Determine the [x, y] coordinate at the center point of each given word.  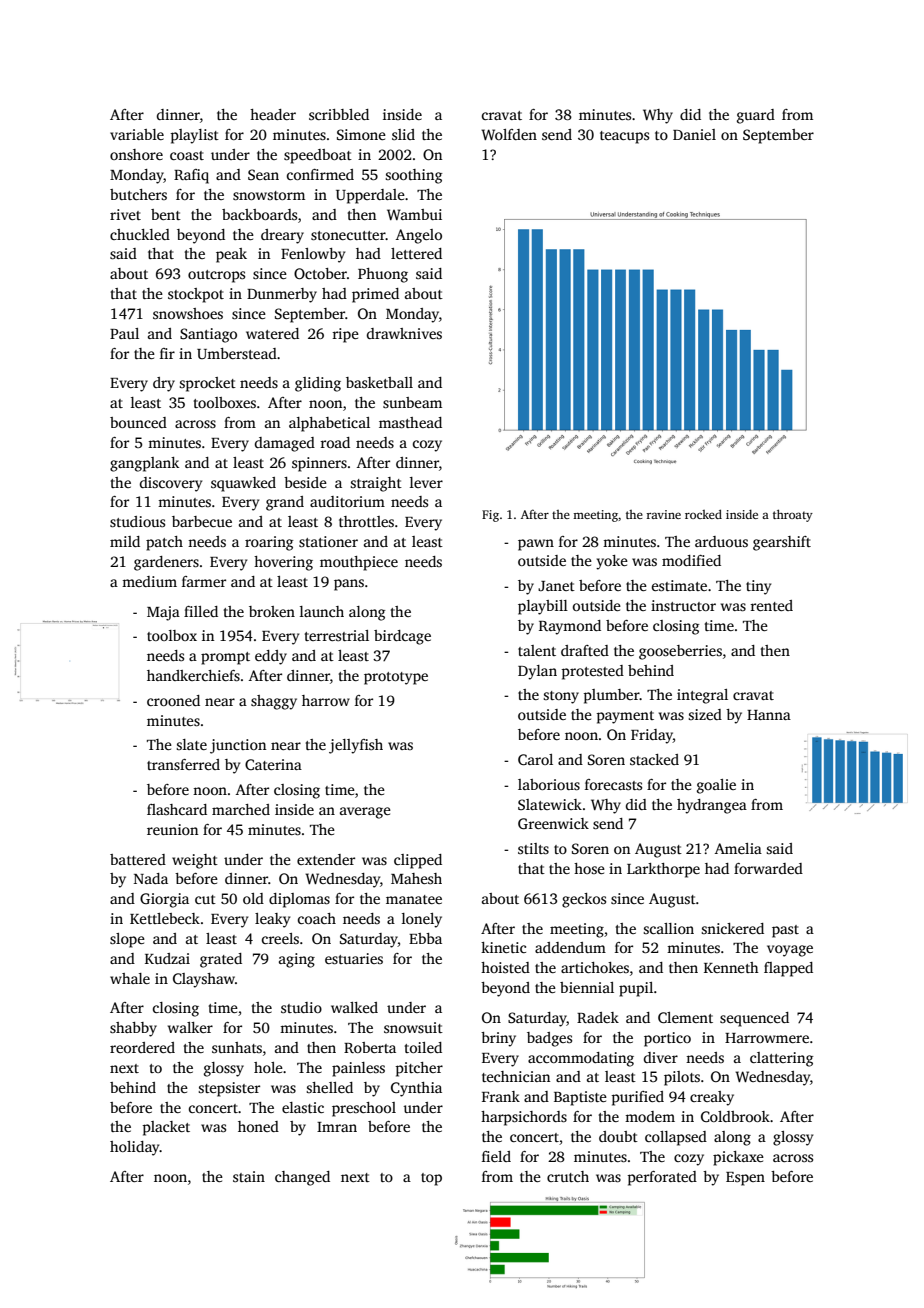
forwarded [768, 868]
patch [164, 543]
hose [589, 868]
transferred [183, 764]
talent [537, 650]
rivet [125, 214]
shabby [133, 1029]
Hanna [769, 715]
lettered [416, 253]
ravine [663, 514]
